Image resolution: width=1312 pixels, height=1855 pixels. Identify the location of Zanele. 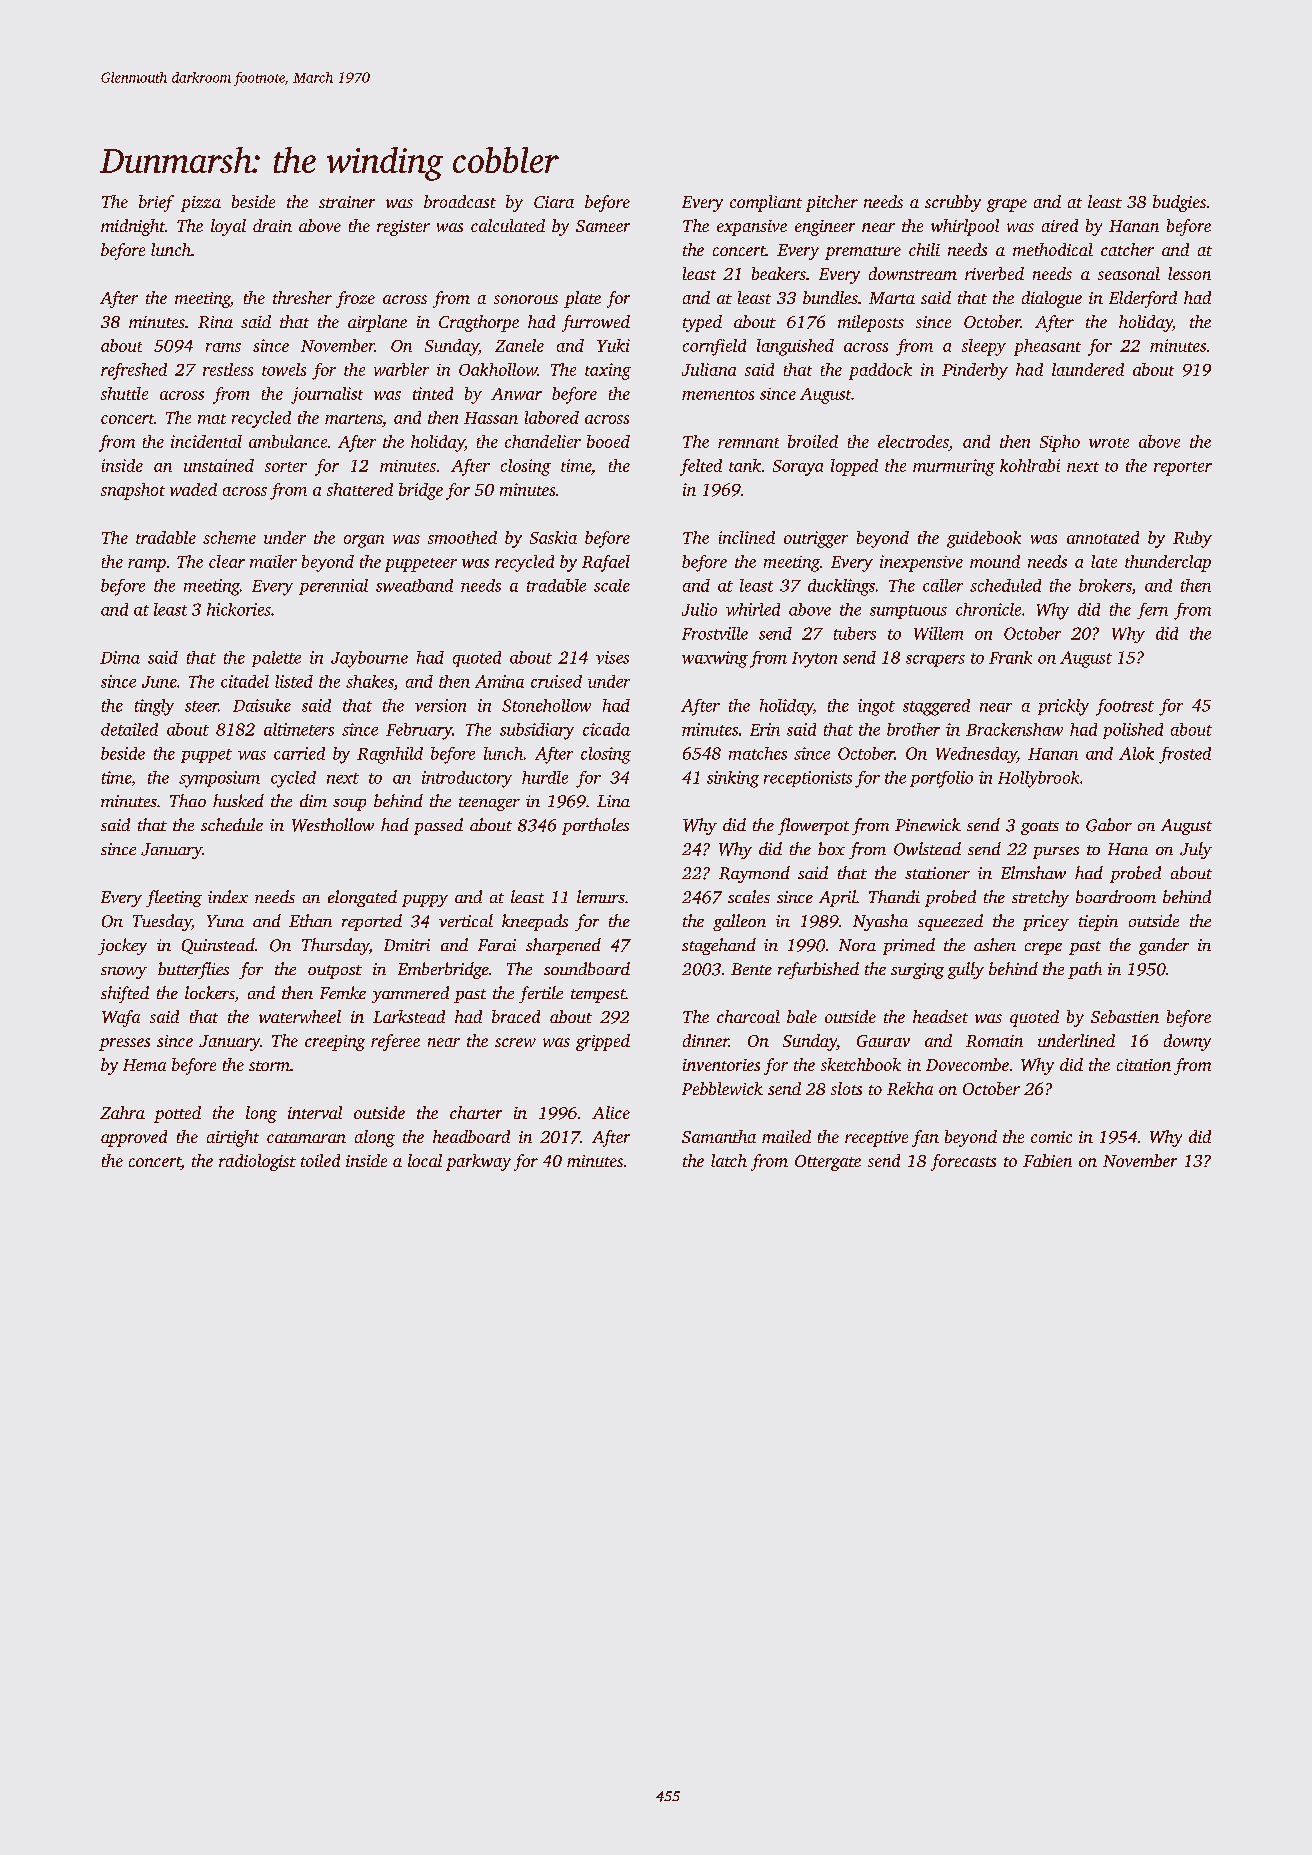
(519, 345).
